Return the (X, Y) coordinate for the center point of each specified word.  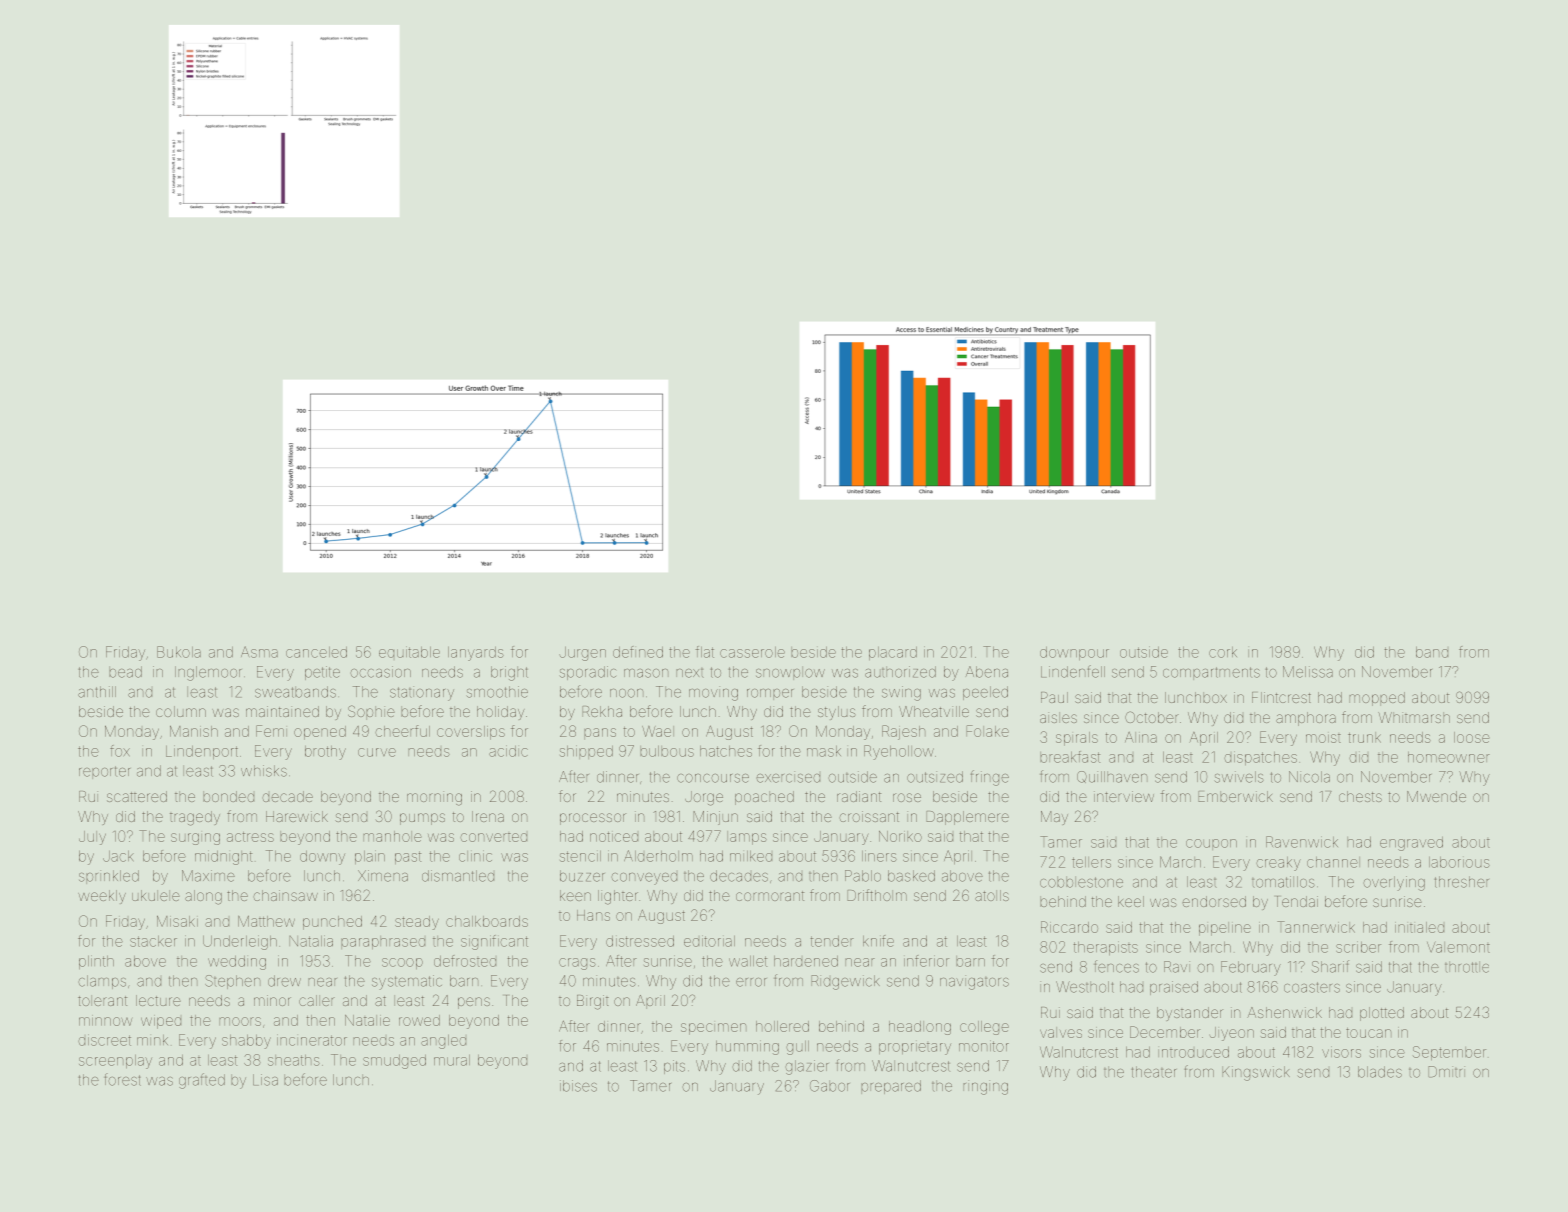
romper (770, 694)
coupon (1211, 844)
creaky (1278, 864)
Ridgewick (845, 982)
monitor (984, 1046)
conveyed (644, 879)
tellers (1091, 862)
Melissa (1308, 672)
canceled (316, 652)
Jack (118, 856)
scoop (402, 963)
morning (434, 798)
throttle (1467, 967)
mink (152, 1040)
